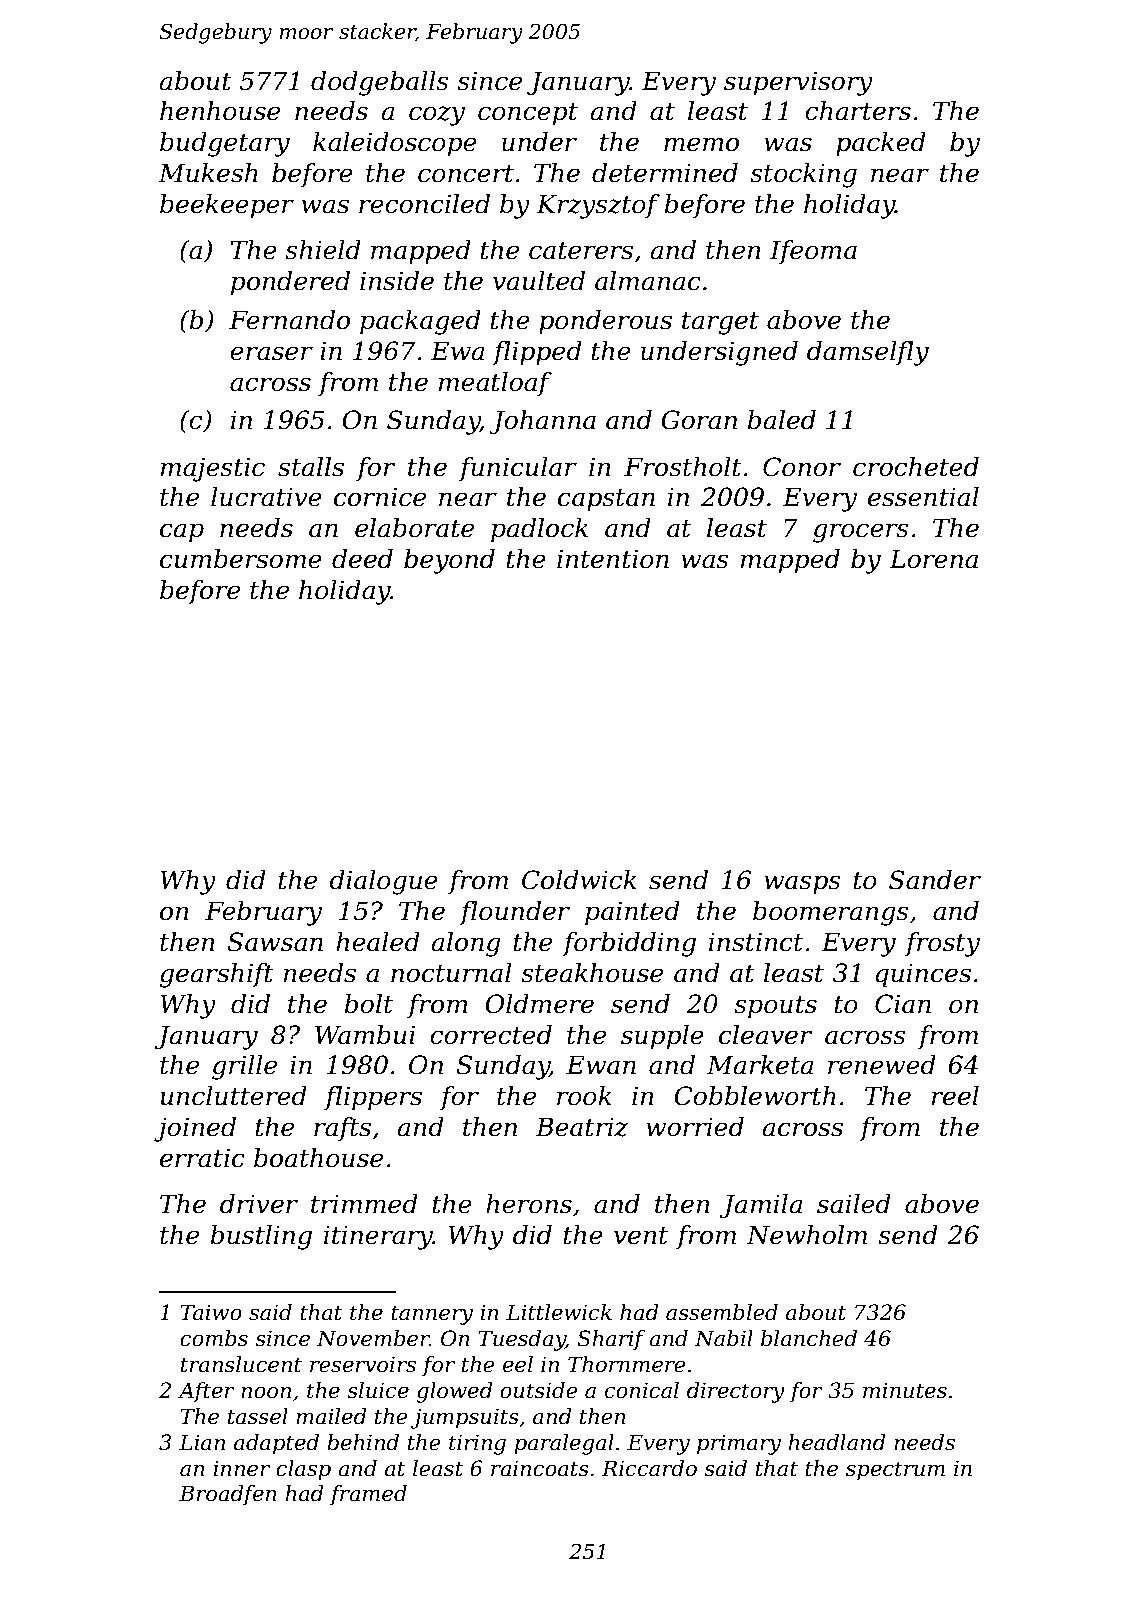 This screenshot has height=1617, width=1139. Describe the element at coordinates (756, 942) in the screenshot. I see `instinct` at that location.
